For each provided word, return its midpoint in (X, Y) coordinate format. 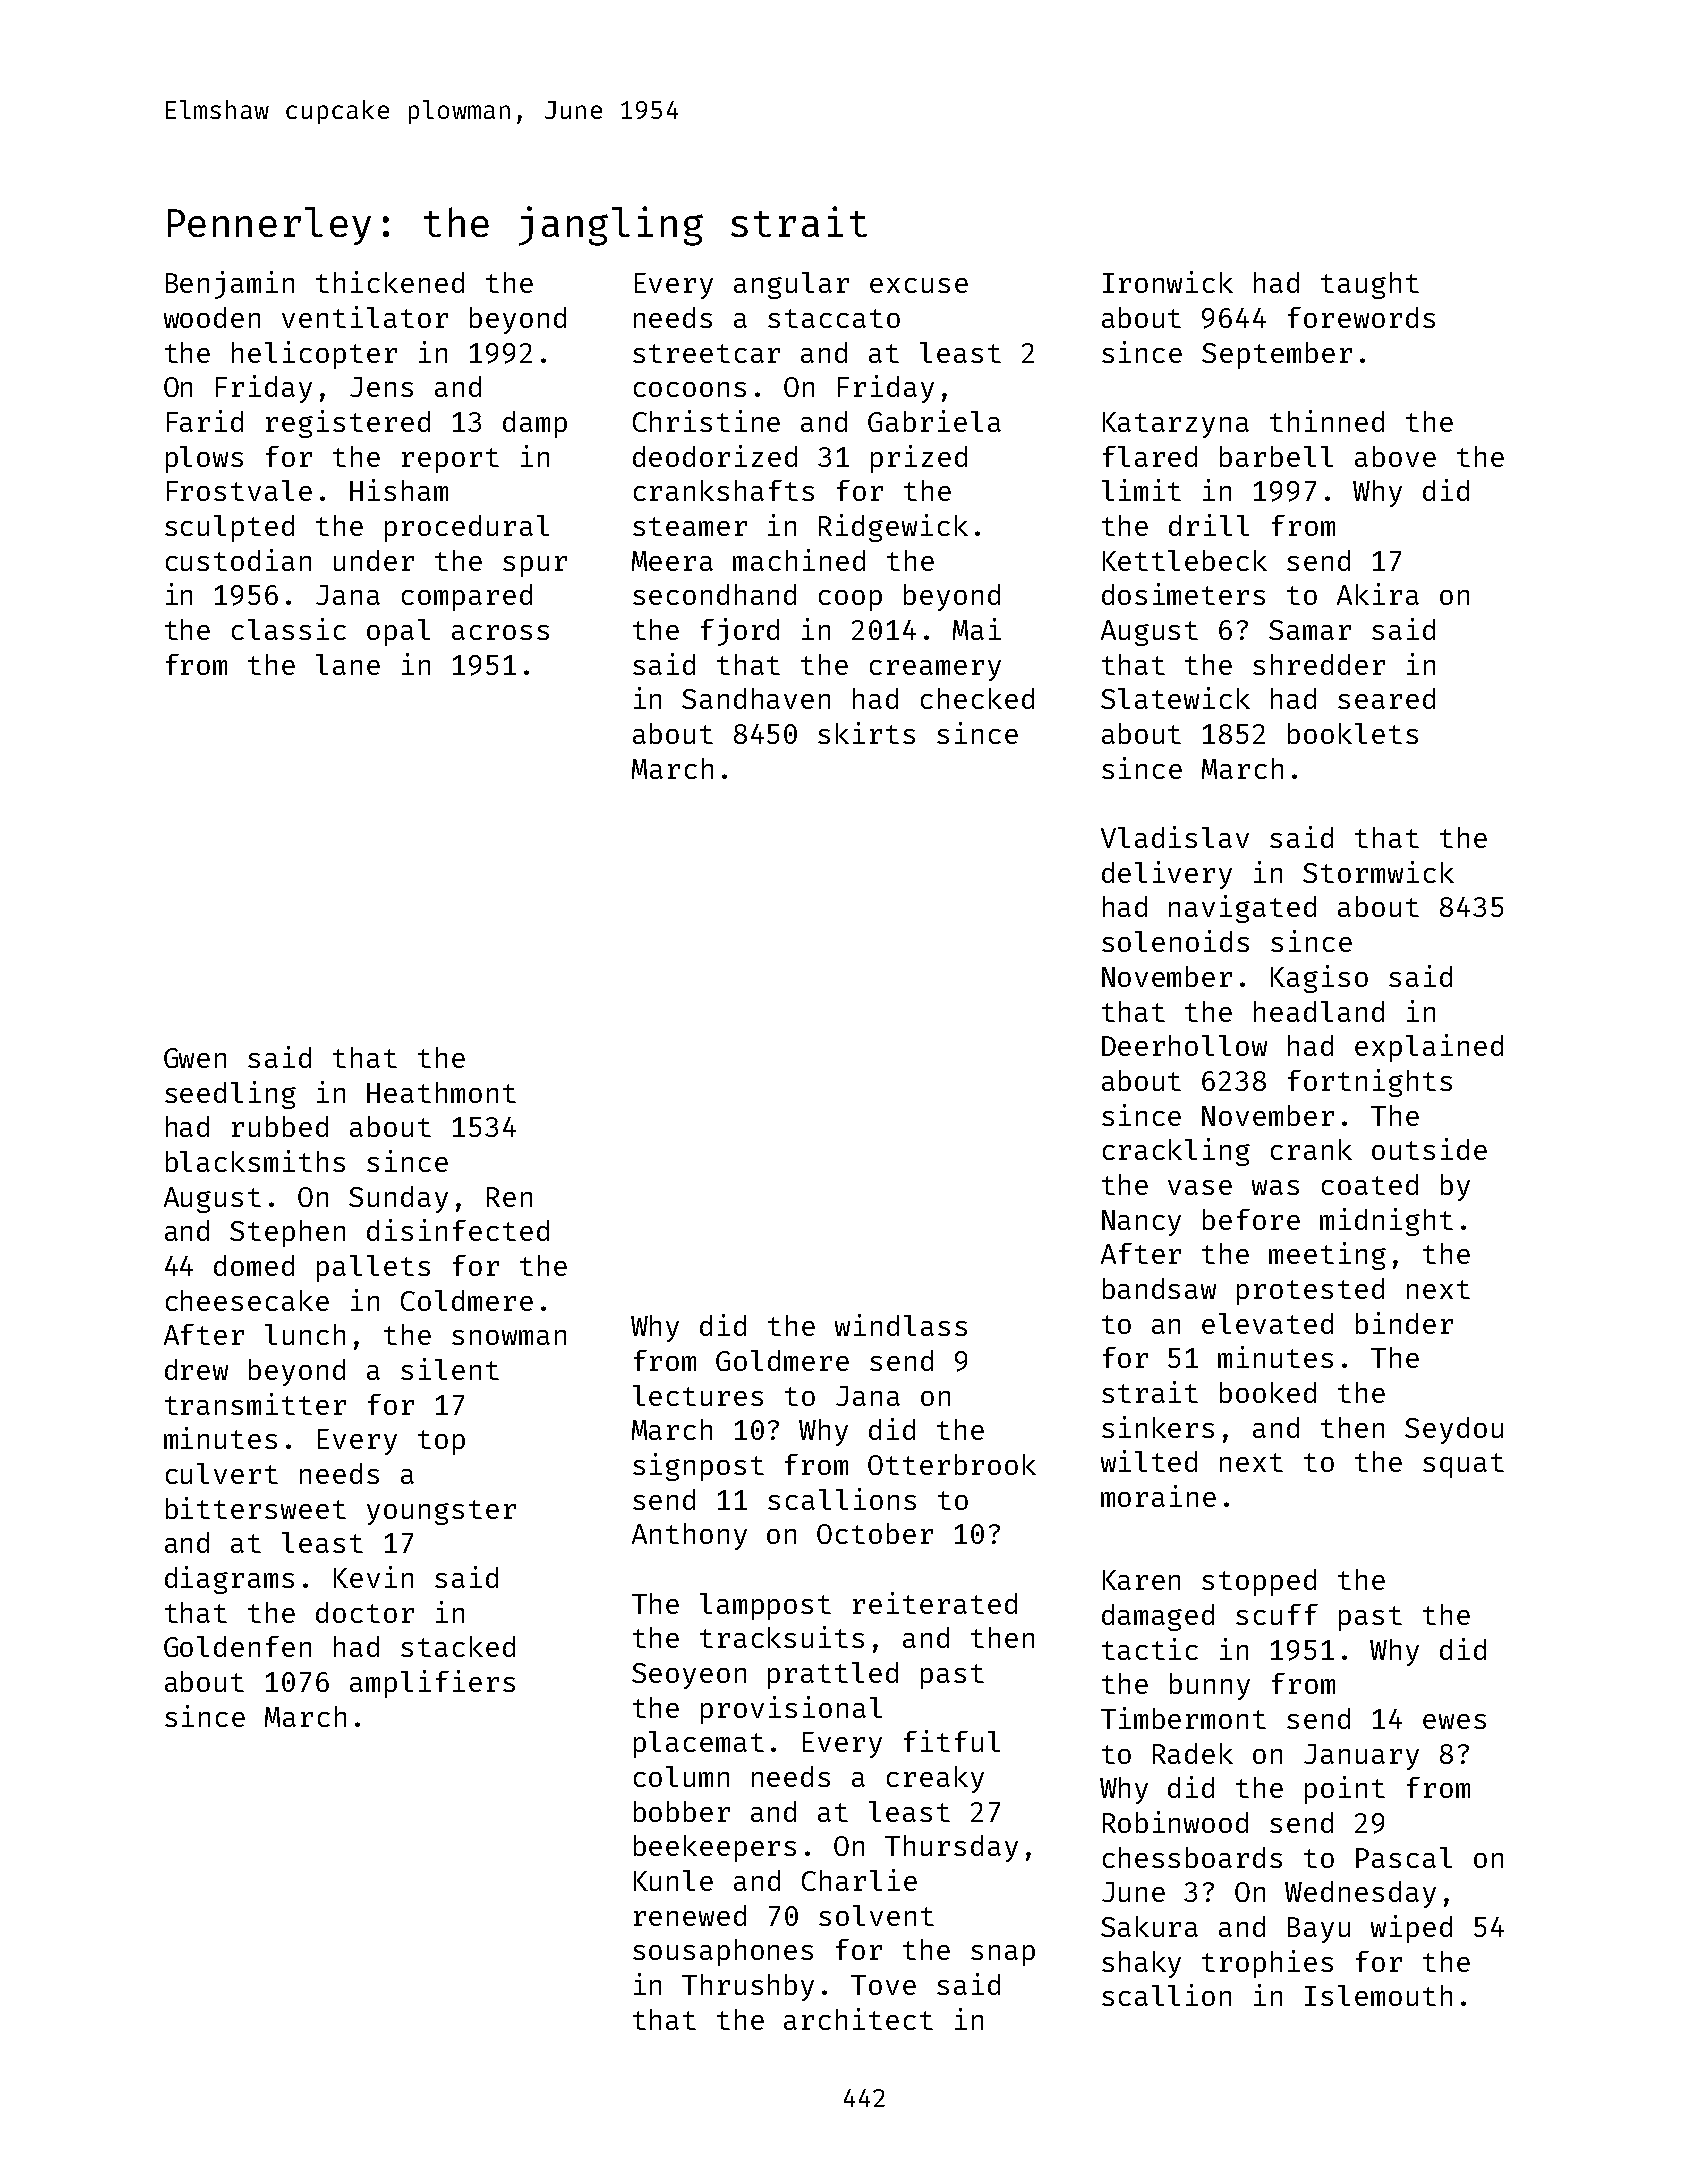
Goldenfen (237, 1646)
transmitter (255, 1404)
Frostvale (239, 490)
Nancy (1141, 1223)
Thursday (951, 1848)
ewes (1454, 1721)
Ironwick (1168, 282)
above (1395, 456)
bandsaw (1159, 1288)
